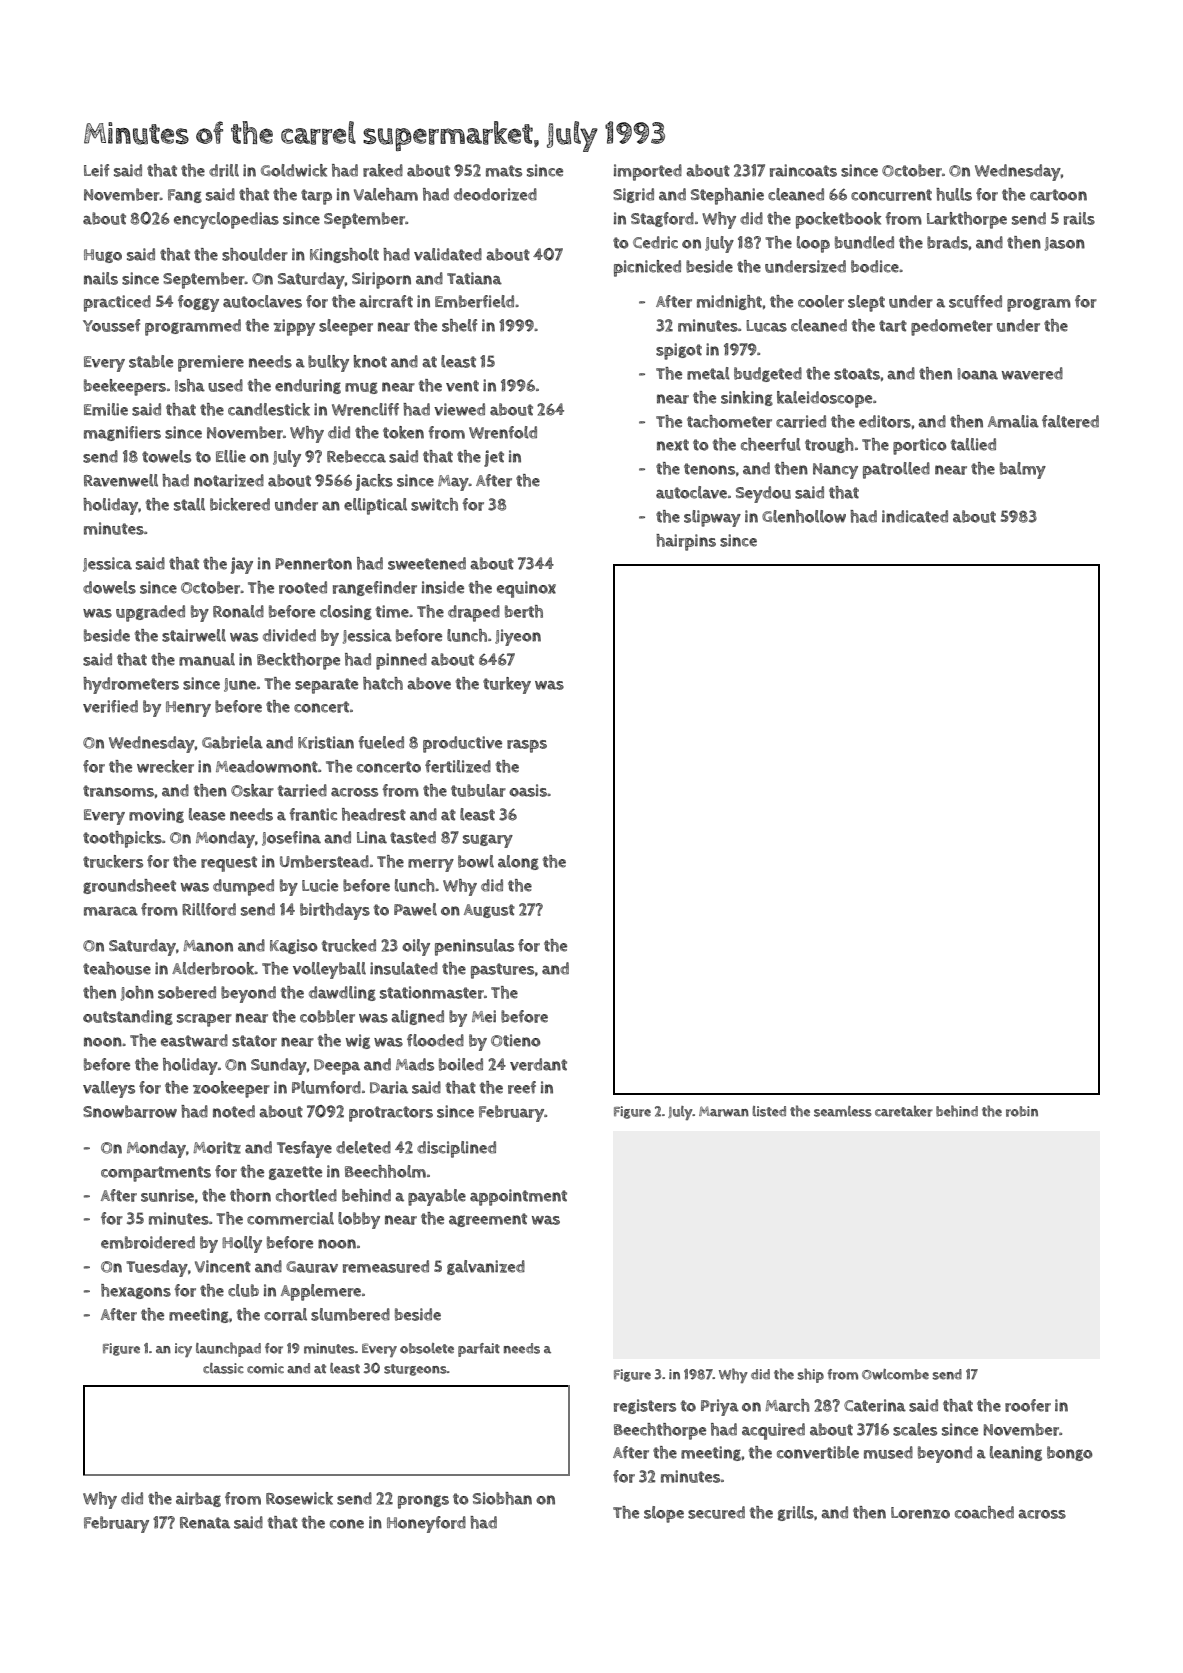 The image size is (1183, 1673). Describe the element at coordinates (205, 1523) in the screenshot. I see `Renata` at that location.
